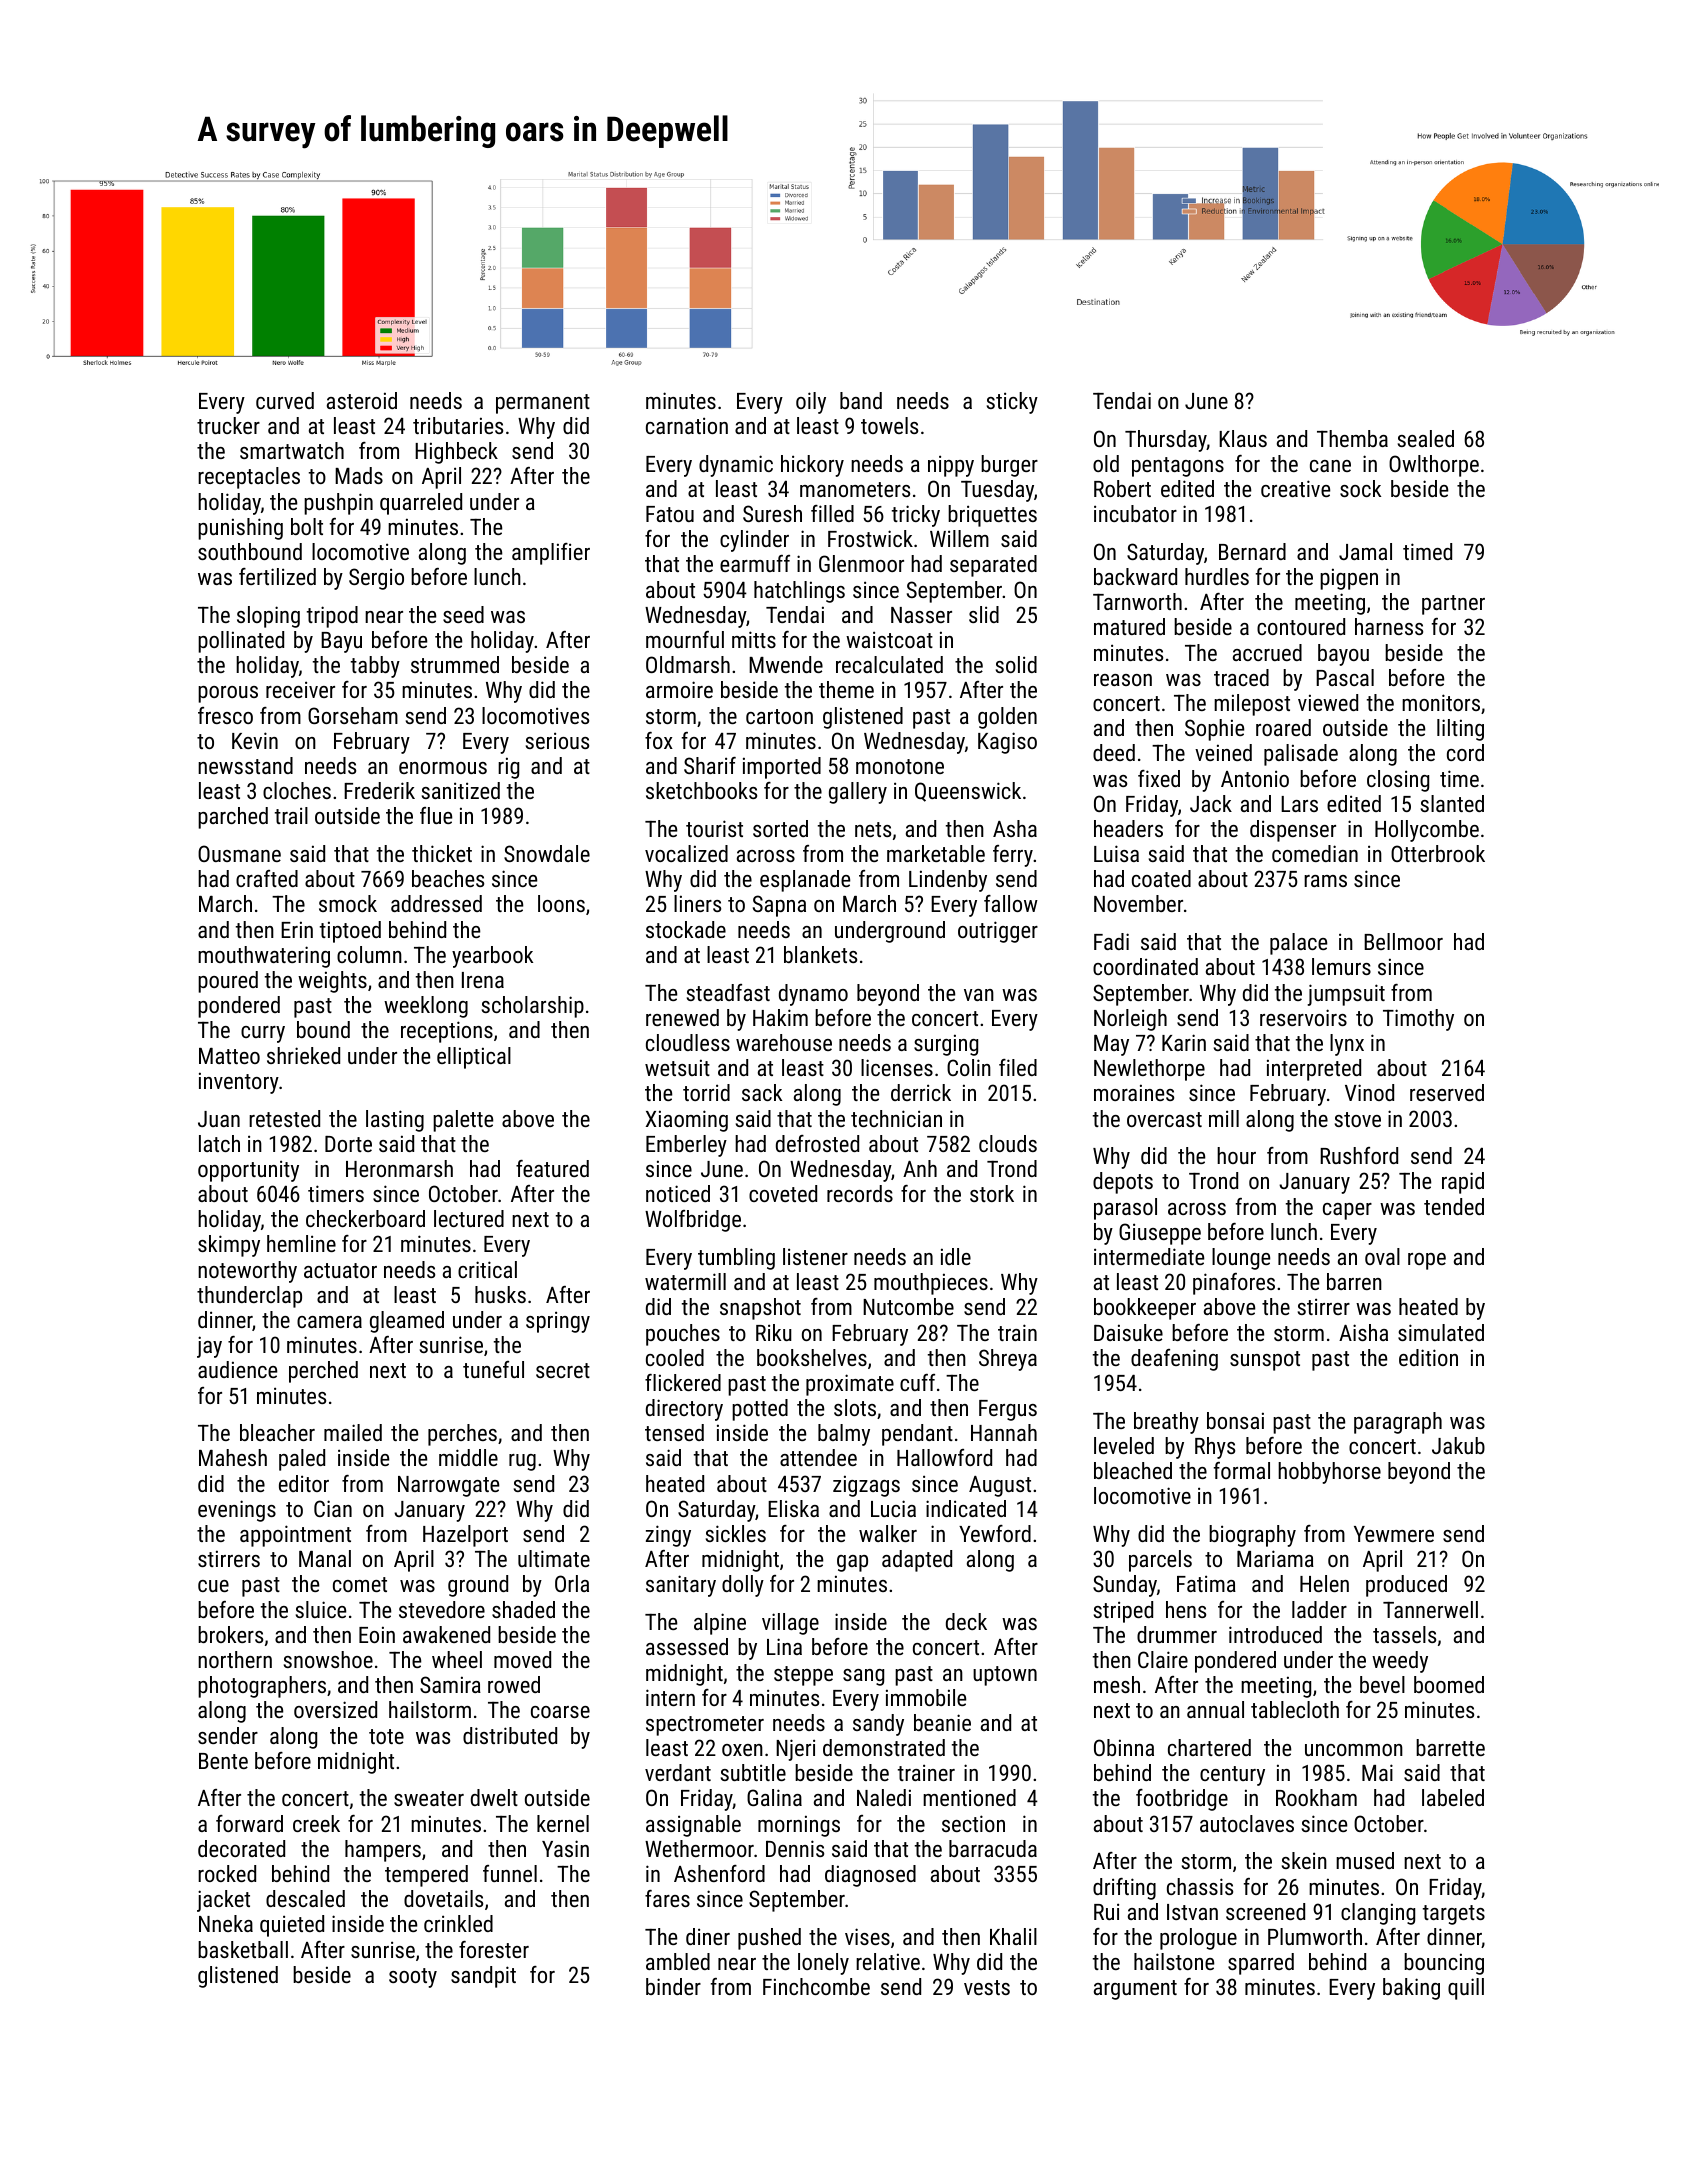 The width and height of the screenshot is (1683, 2178). What do you see at coordinates (817, 1143) in the screenshot?
I see `defrosted` at bounding box center [817, 1143].
